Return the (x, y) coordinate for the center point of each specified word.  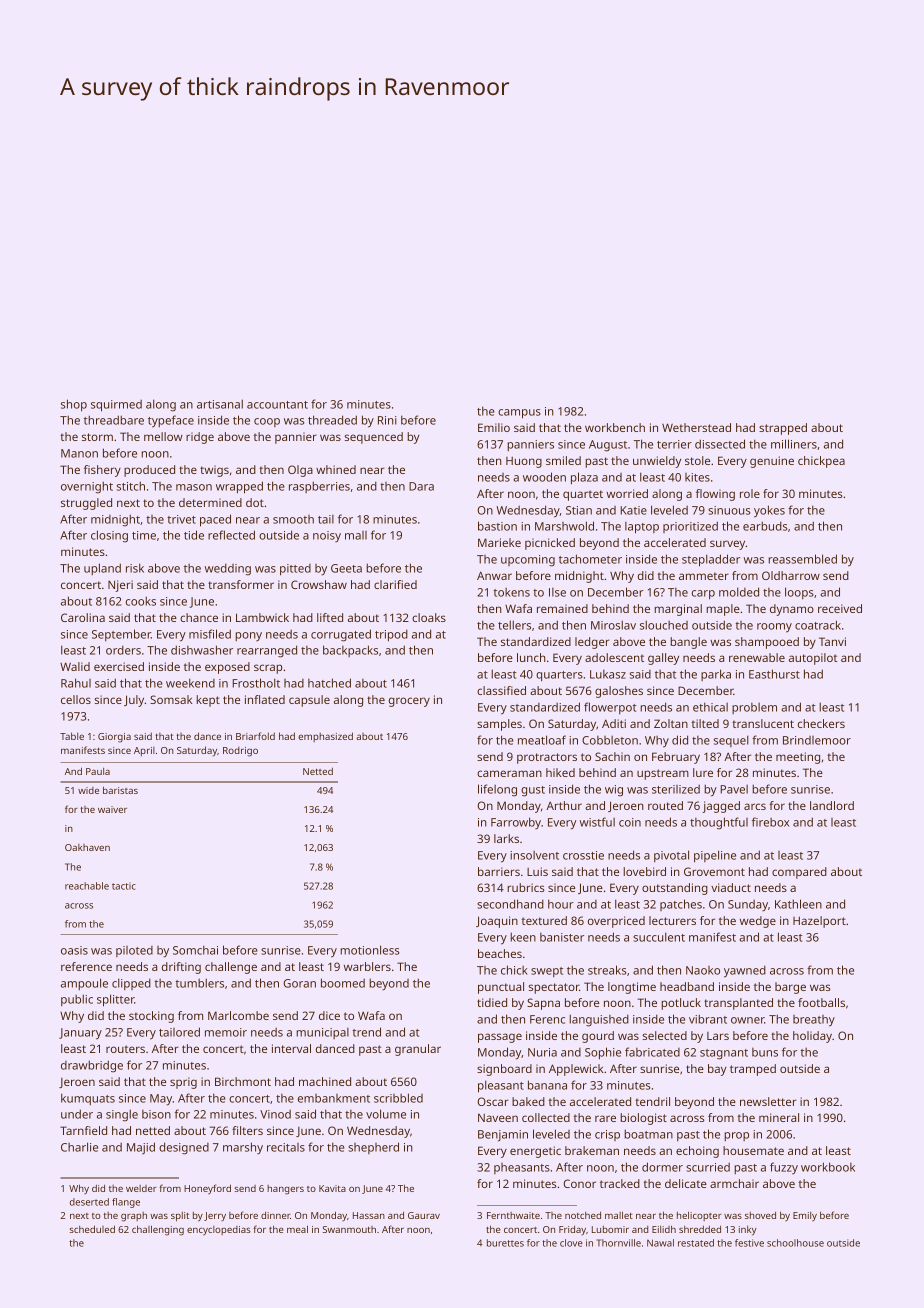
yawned (745, 971)
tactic (124, 886)
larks (506, 838)
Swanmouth (349, 1229)
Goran (299, 983)
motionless (369, 950)
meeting (798, 758)
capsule (309, 701)
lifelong (497, 790)
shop (74, 405)
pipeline (715, 856)
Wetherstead (696, 427)
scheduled (92, 1229)
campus (519, 414)
